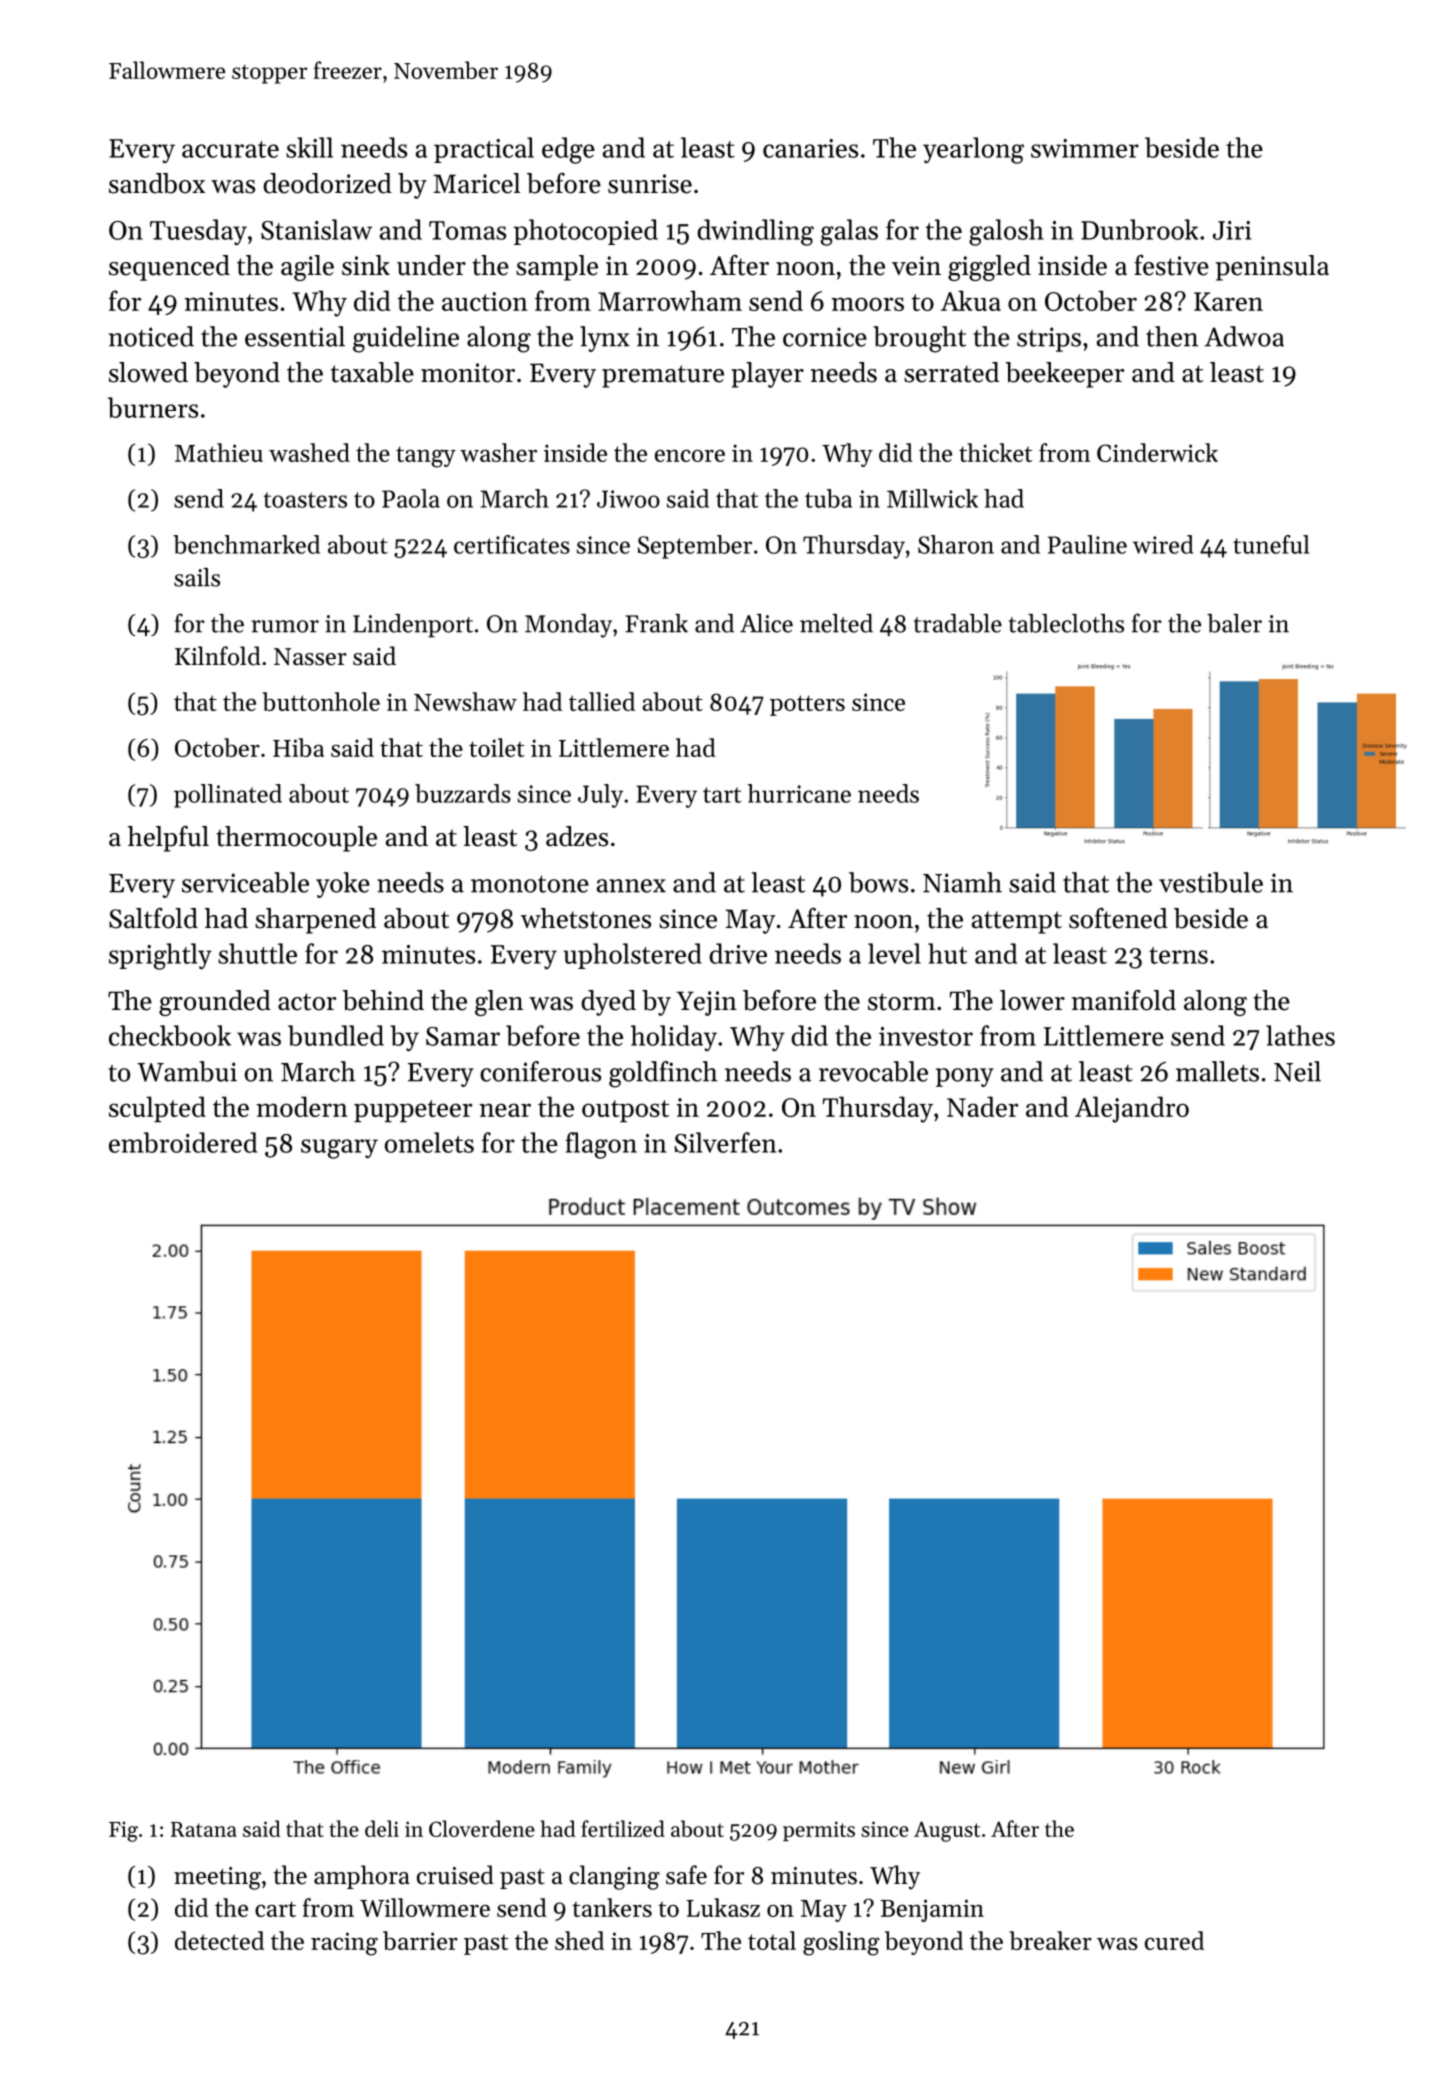  Describe the element at coordinates (810, 148) in the page. I see `canaries` at that location.
